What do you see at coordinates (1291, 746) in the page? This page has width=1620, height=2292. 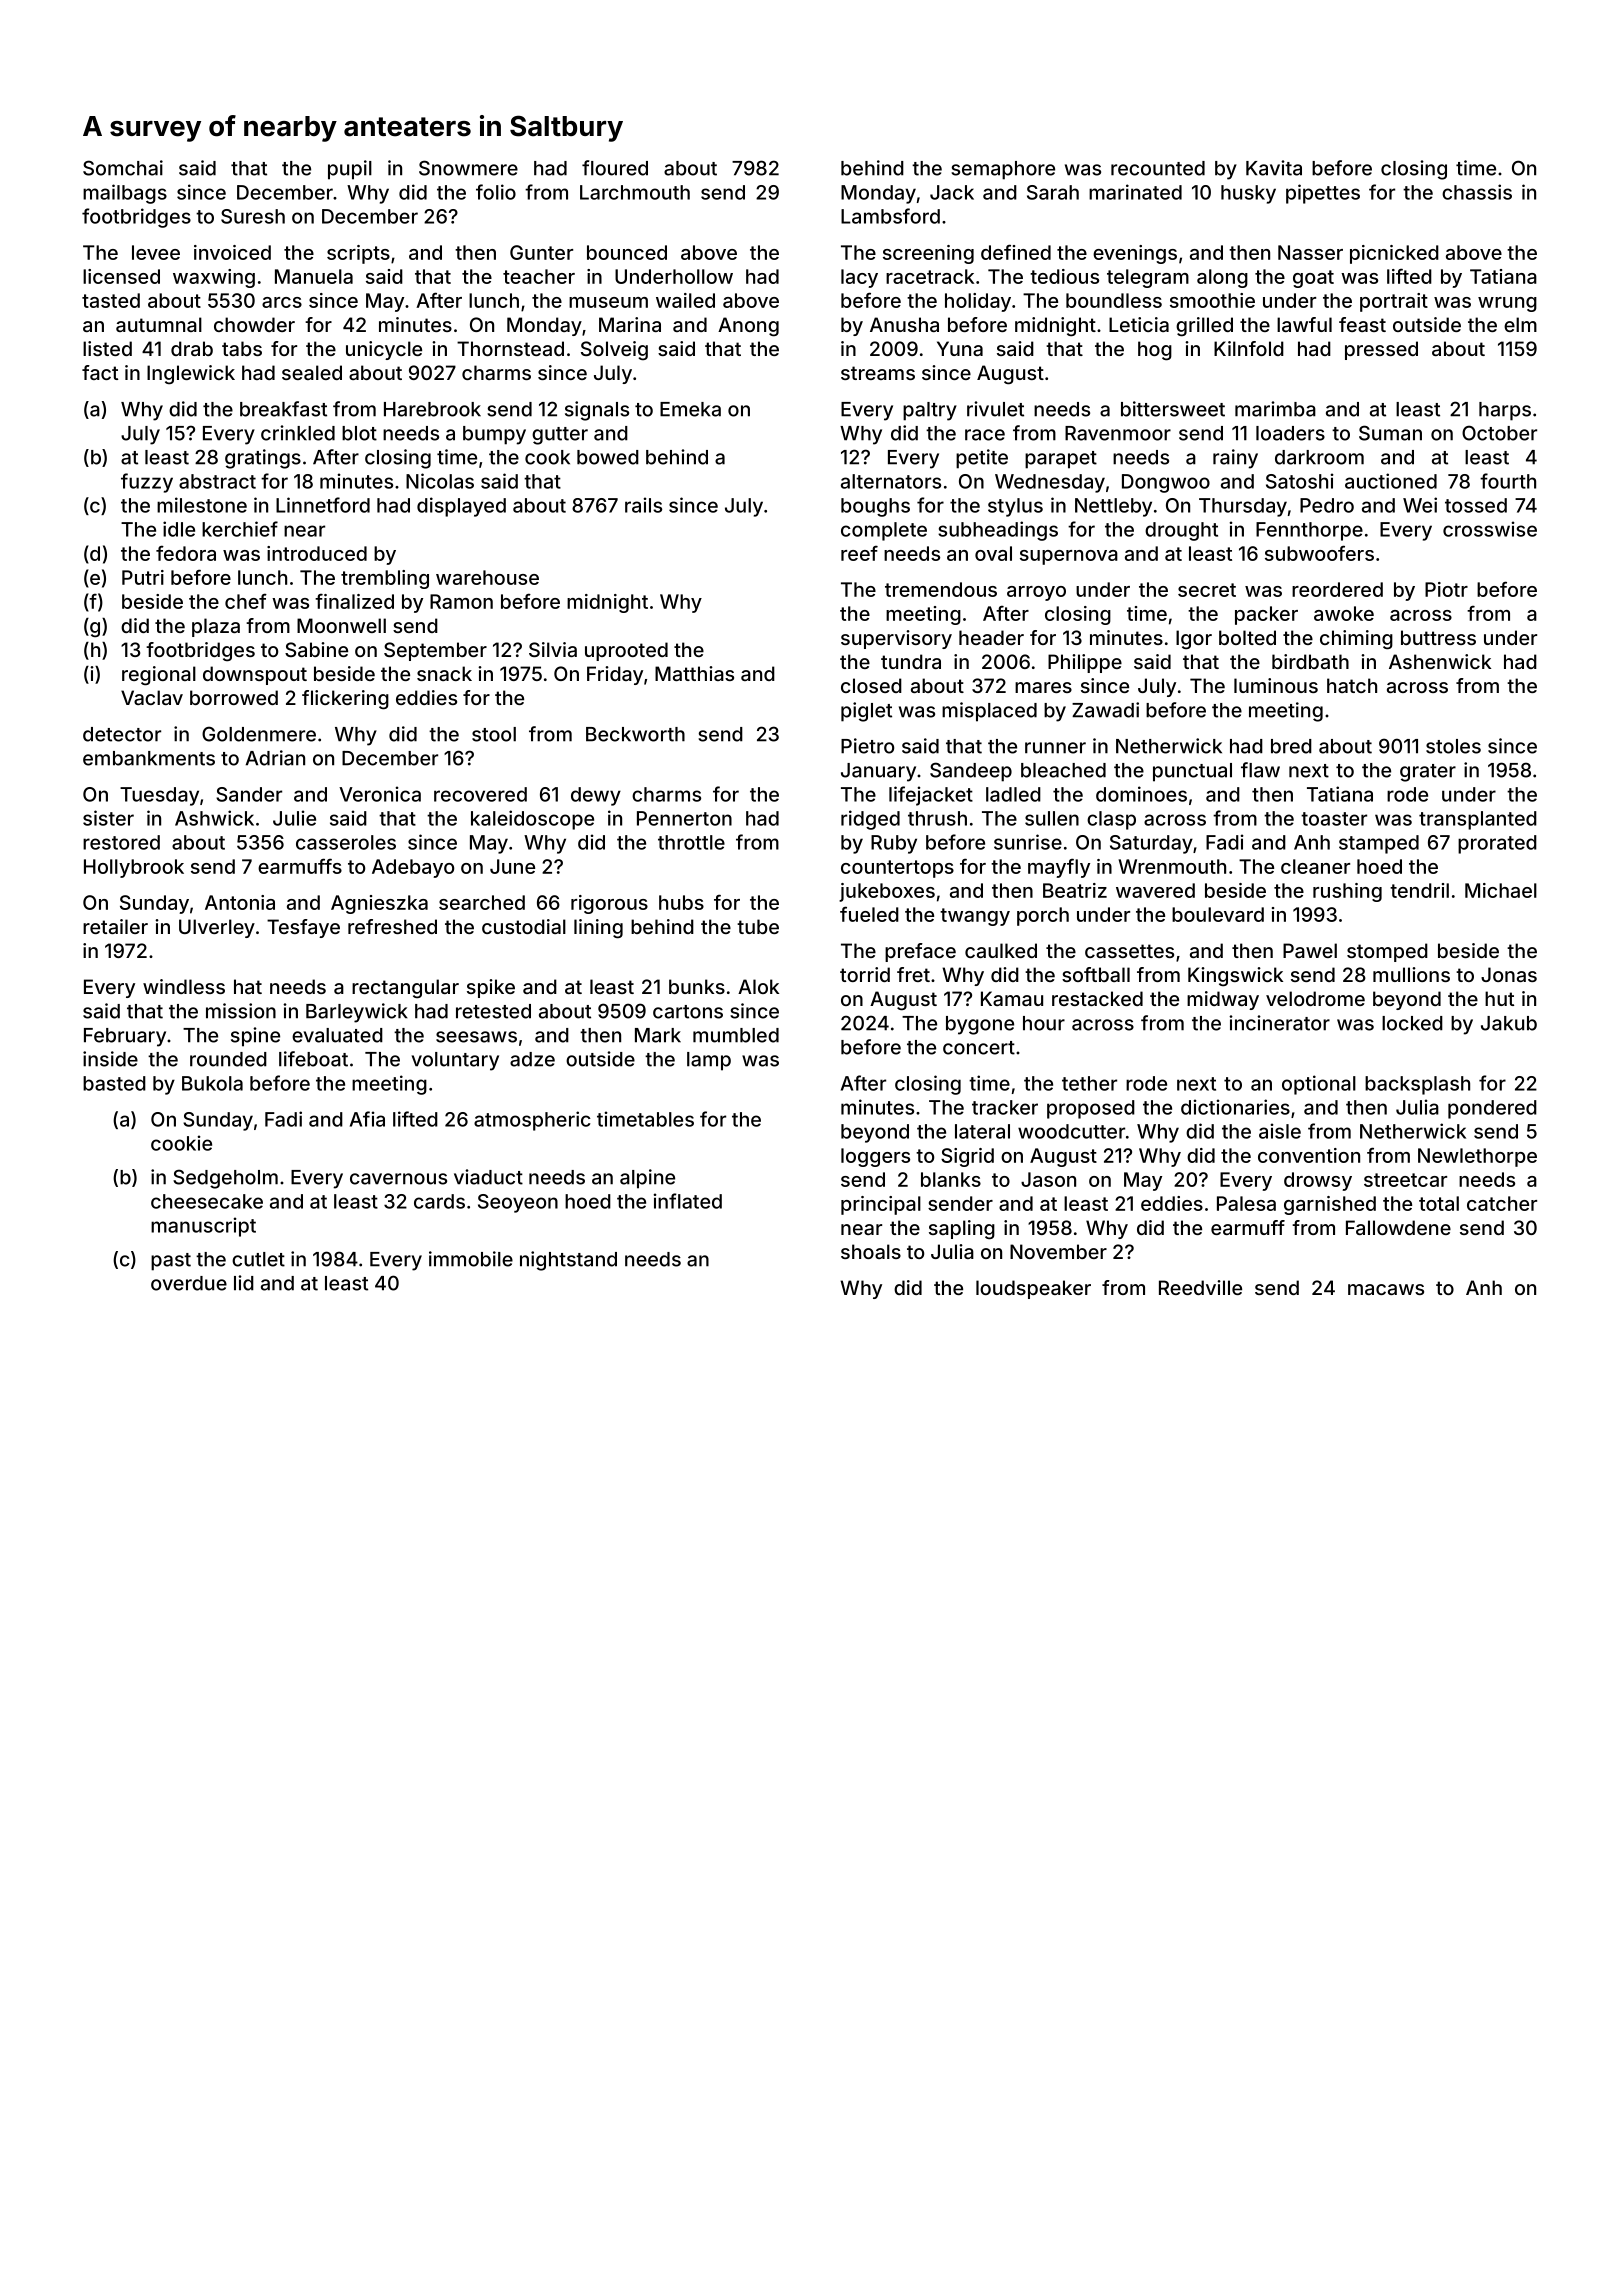 I see `bred` at bounding box center [1291, 746].
